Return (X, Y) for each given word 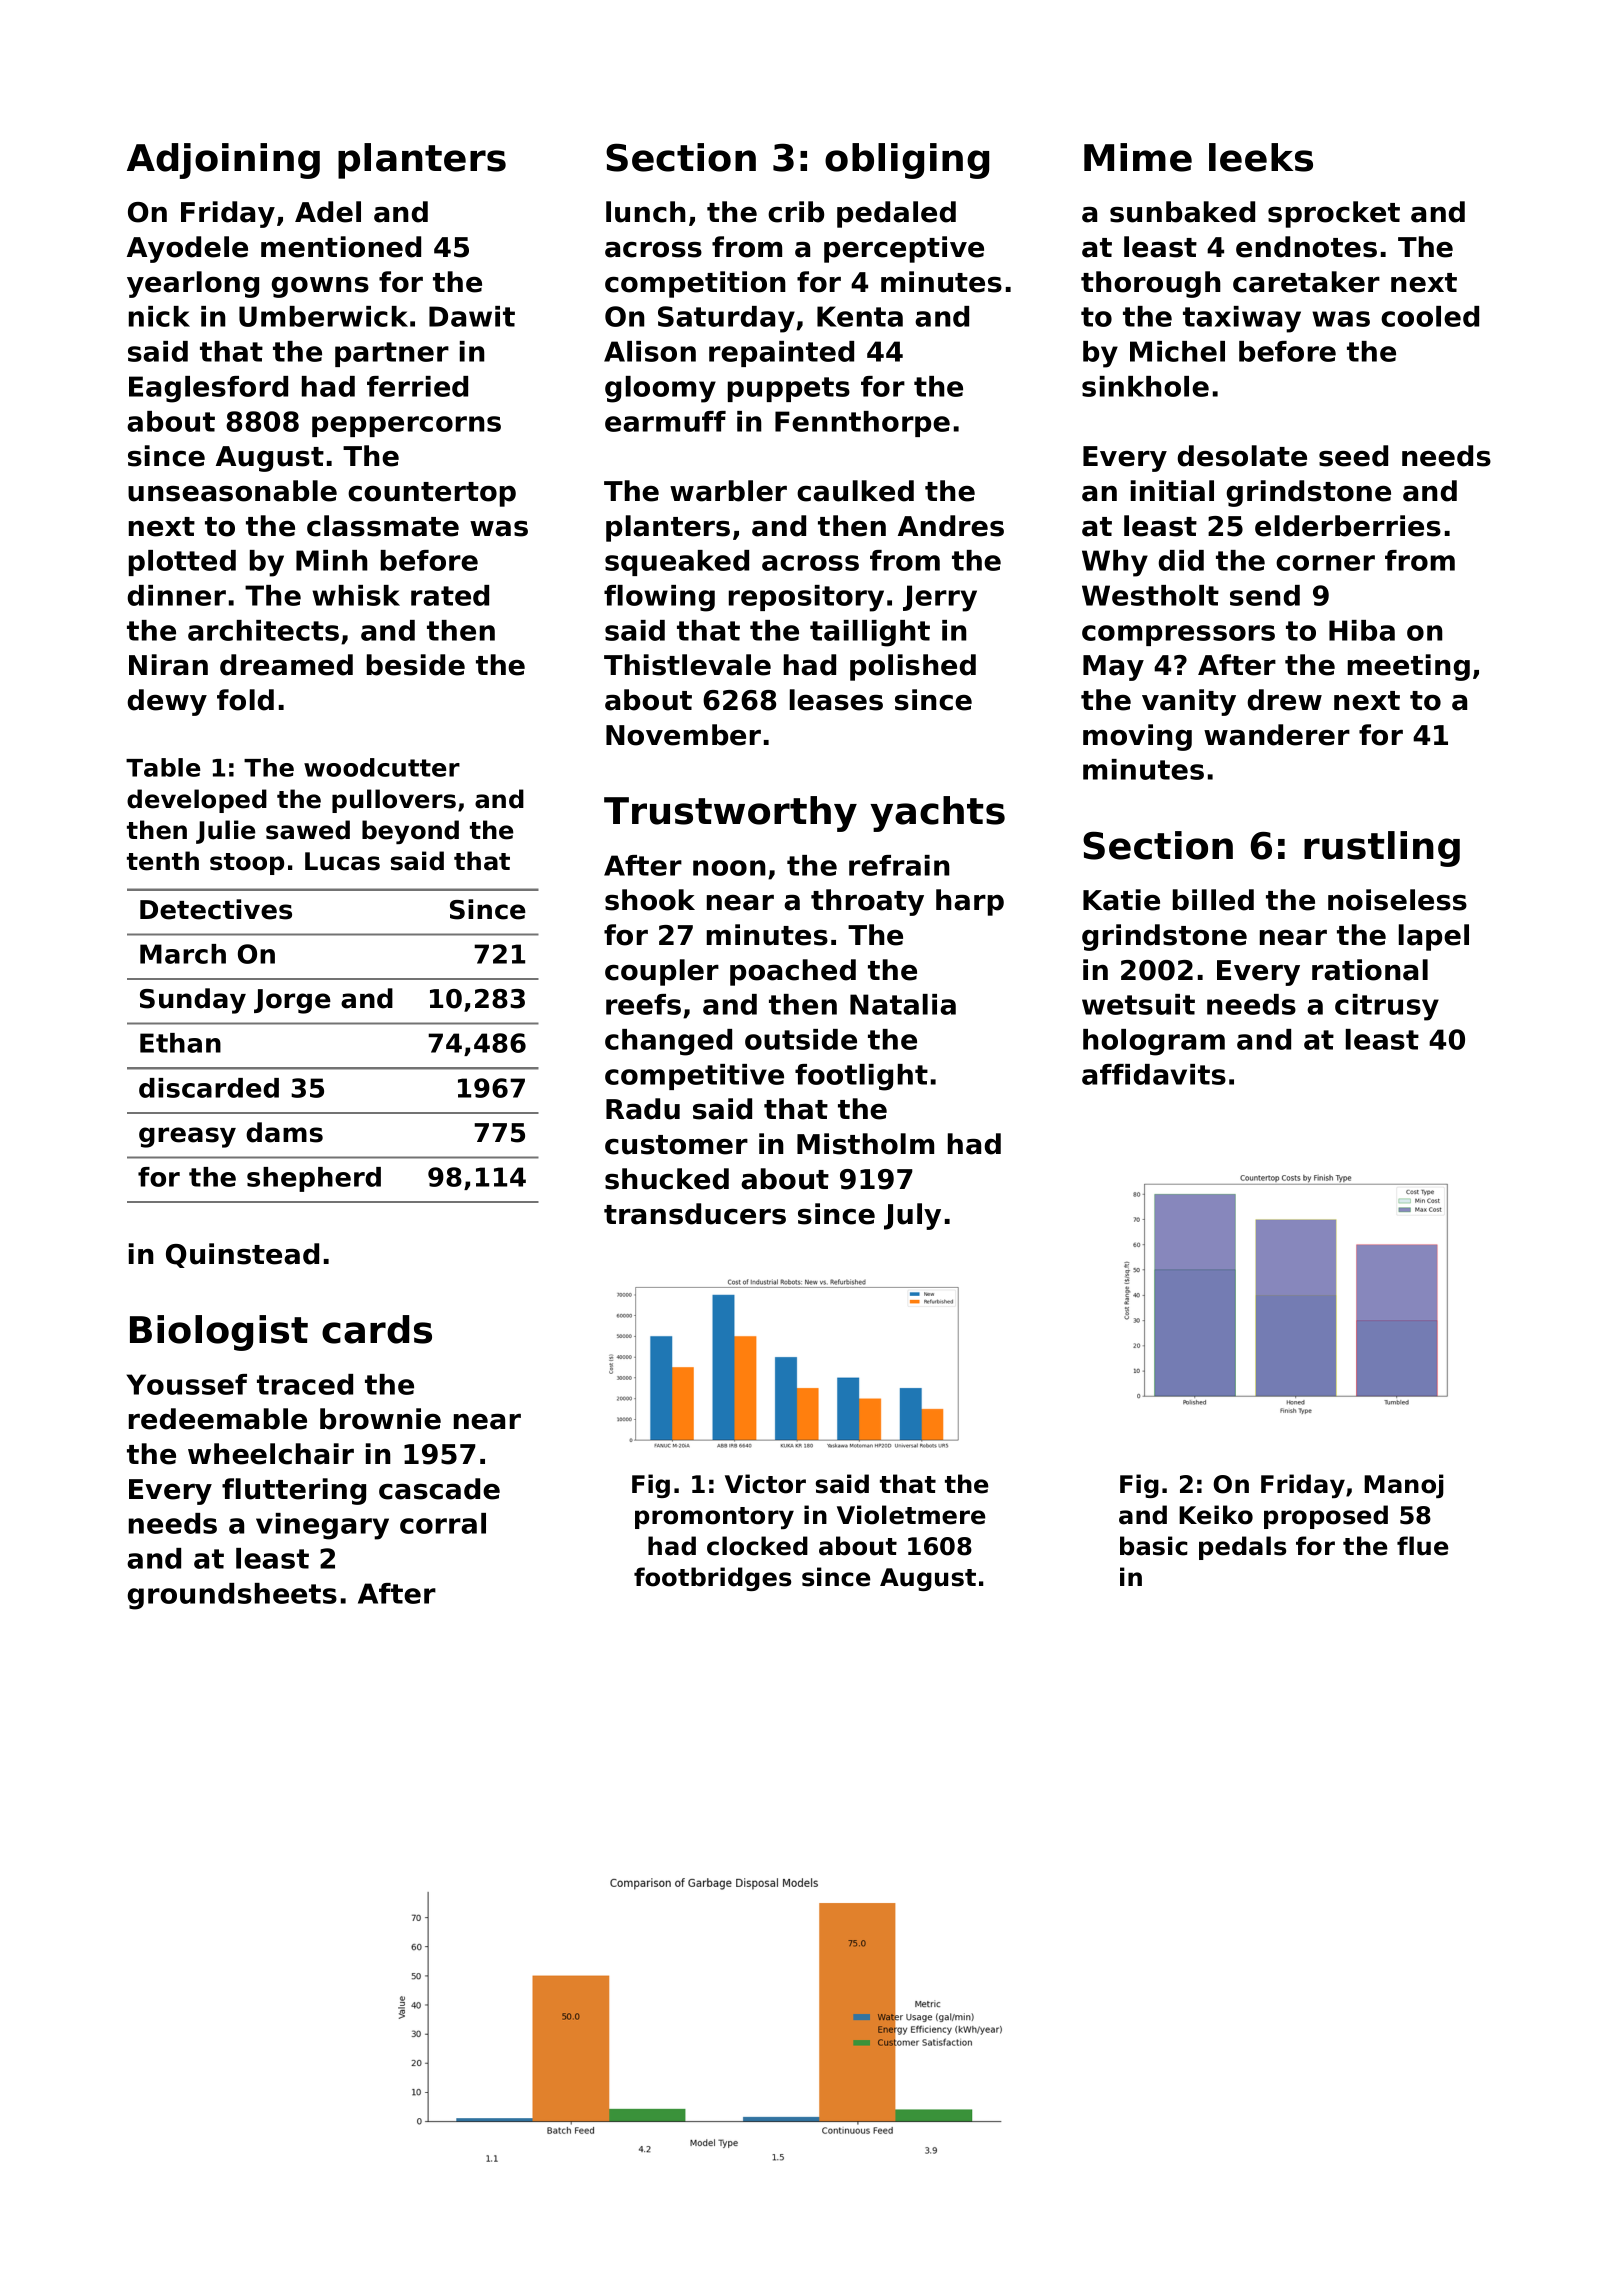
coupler (662, 972)
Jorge (292, 1001)
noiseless (1397, 900)
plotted (182, 563)
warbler (728, 491)
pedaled (896, 214)
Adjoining (223, 161)
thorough (1150, 284)
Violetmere (911, 1515)
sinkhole (1145, 386)
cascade (439, 1489)
